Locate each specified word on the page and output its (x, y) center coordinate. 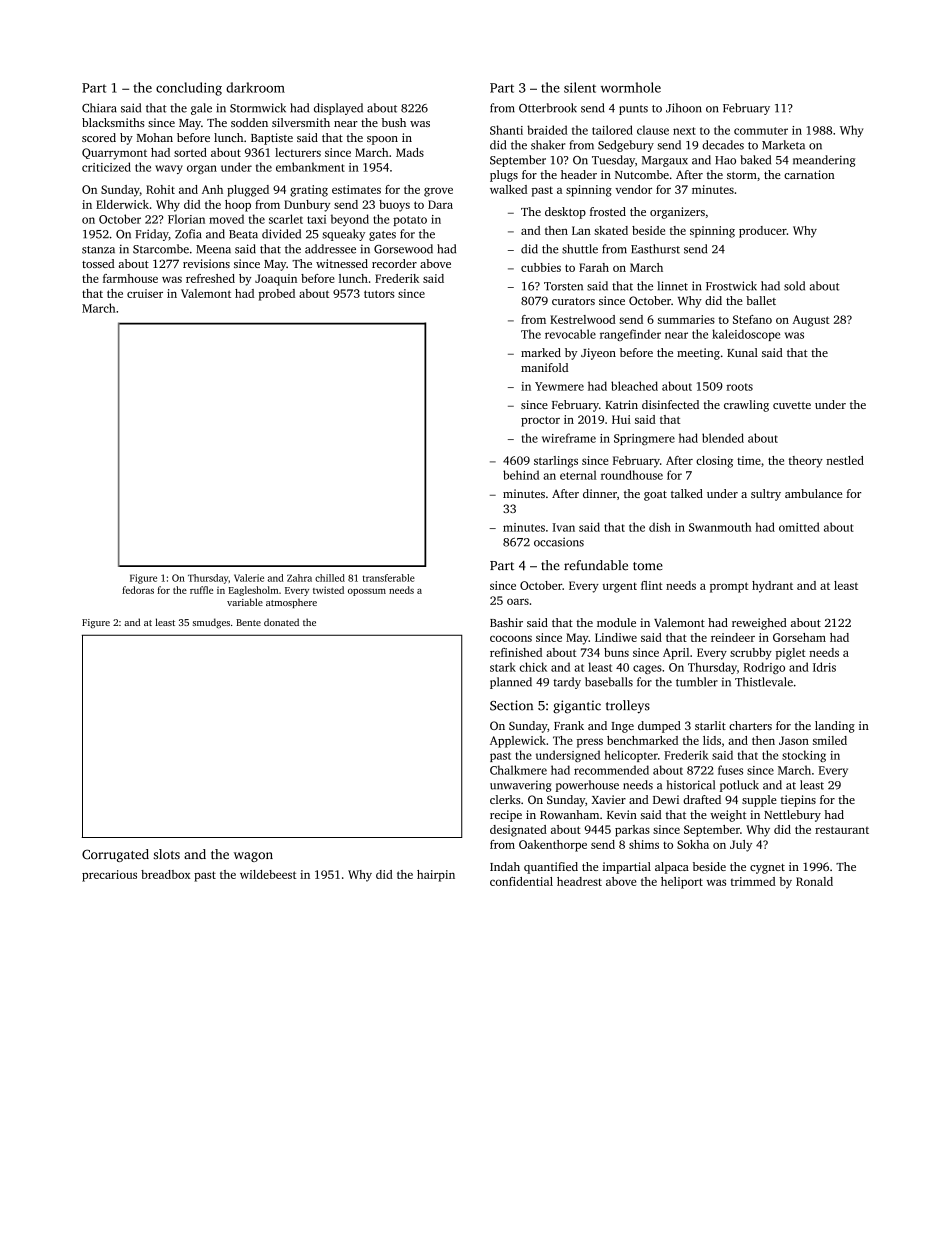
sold (794, 286)
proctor (540, 421)
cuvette (792, 405)
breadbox (165, 874)
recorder (394, 263)
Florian (186, 219)
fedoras (138, 590)
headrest (579, 881)
